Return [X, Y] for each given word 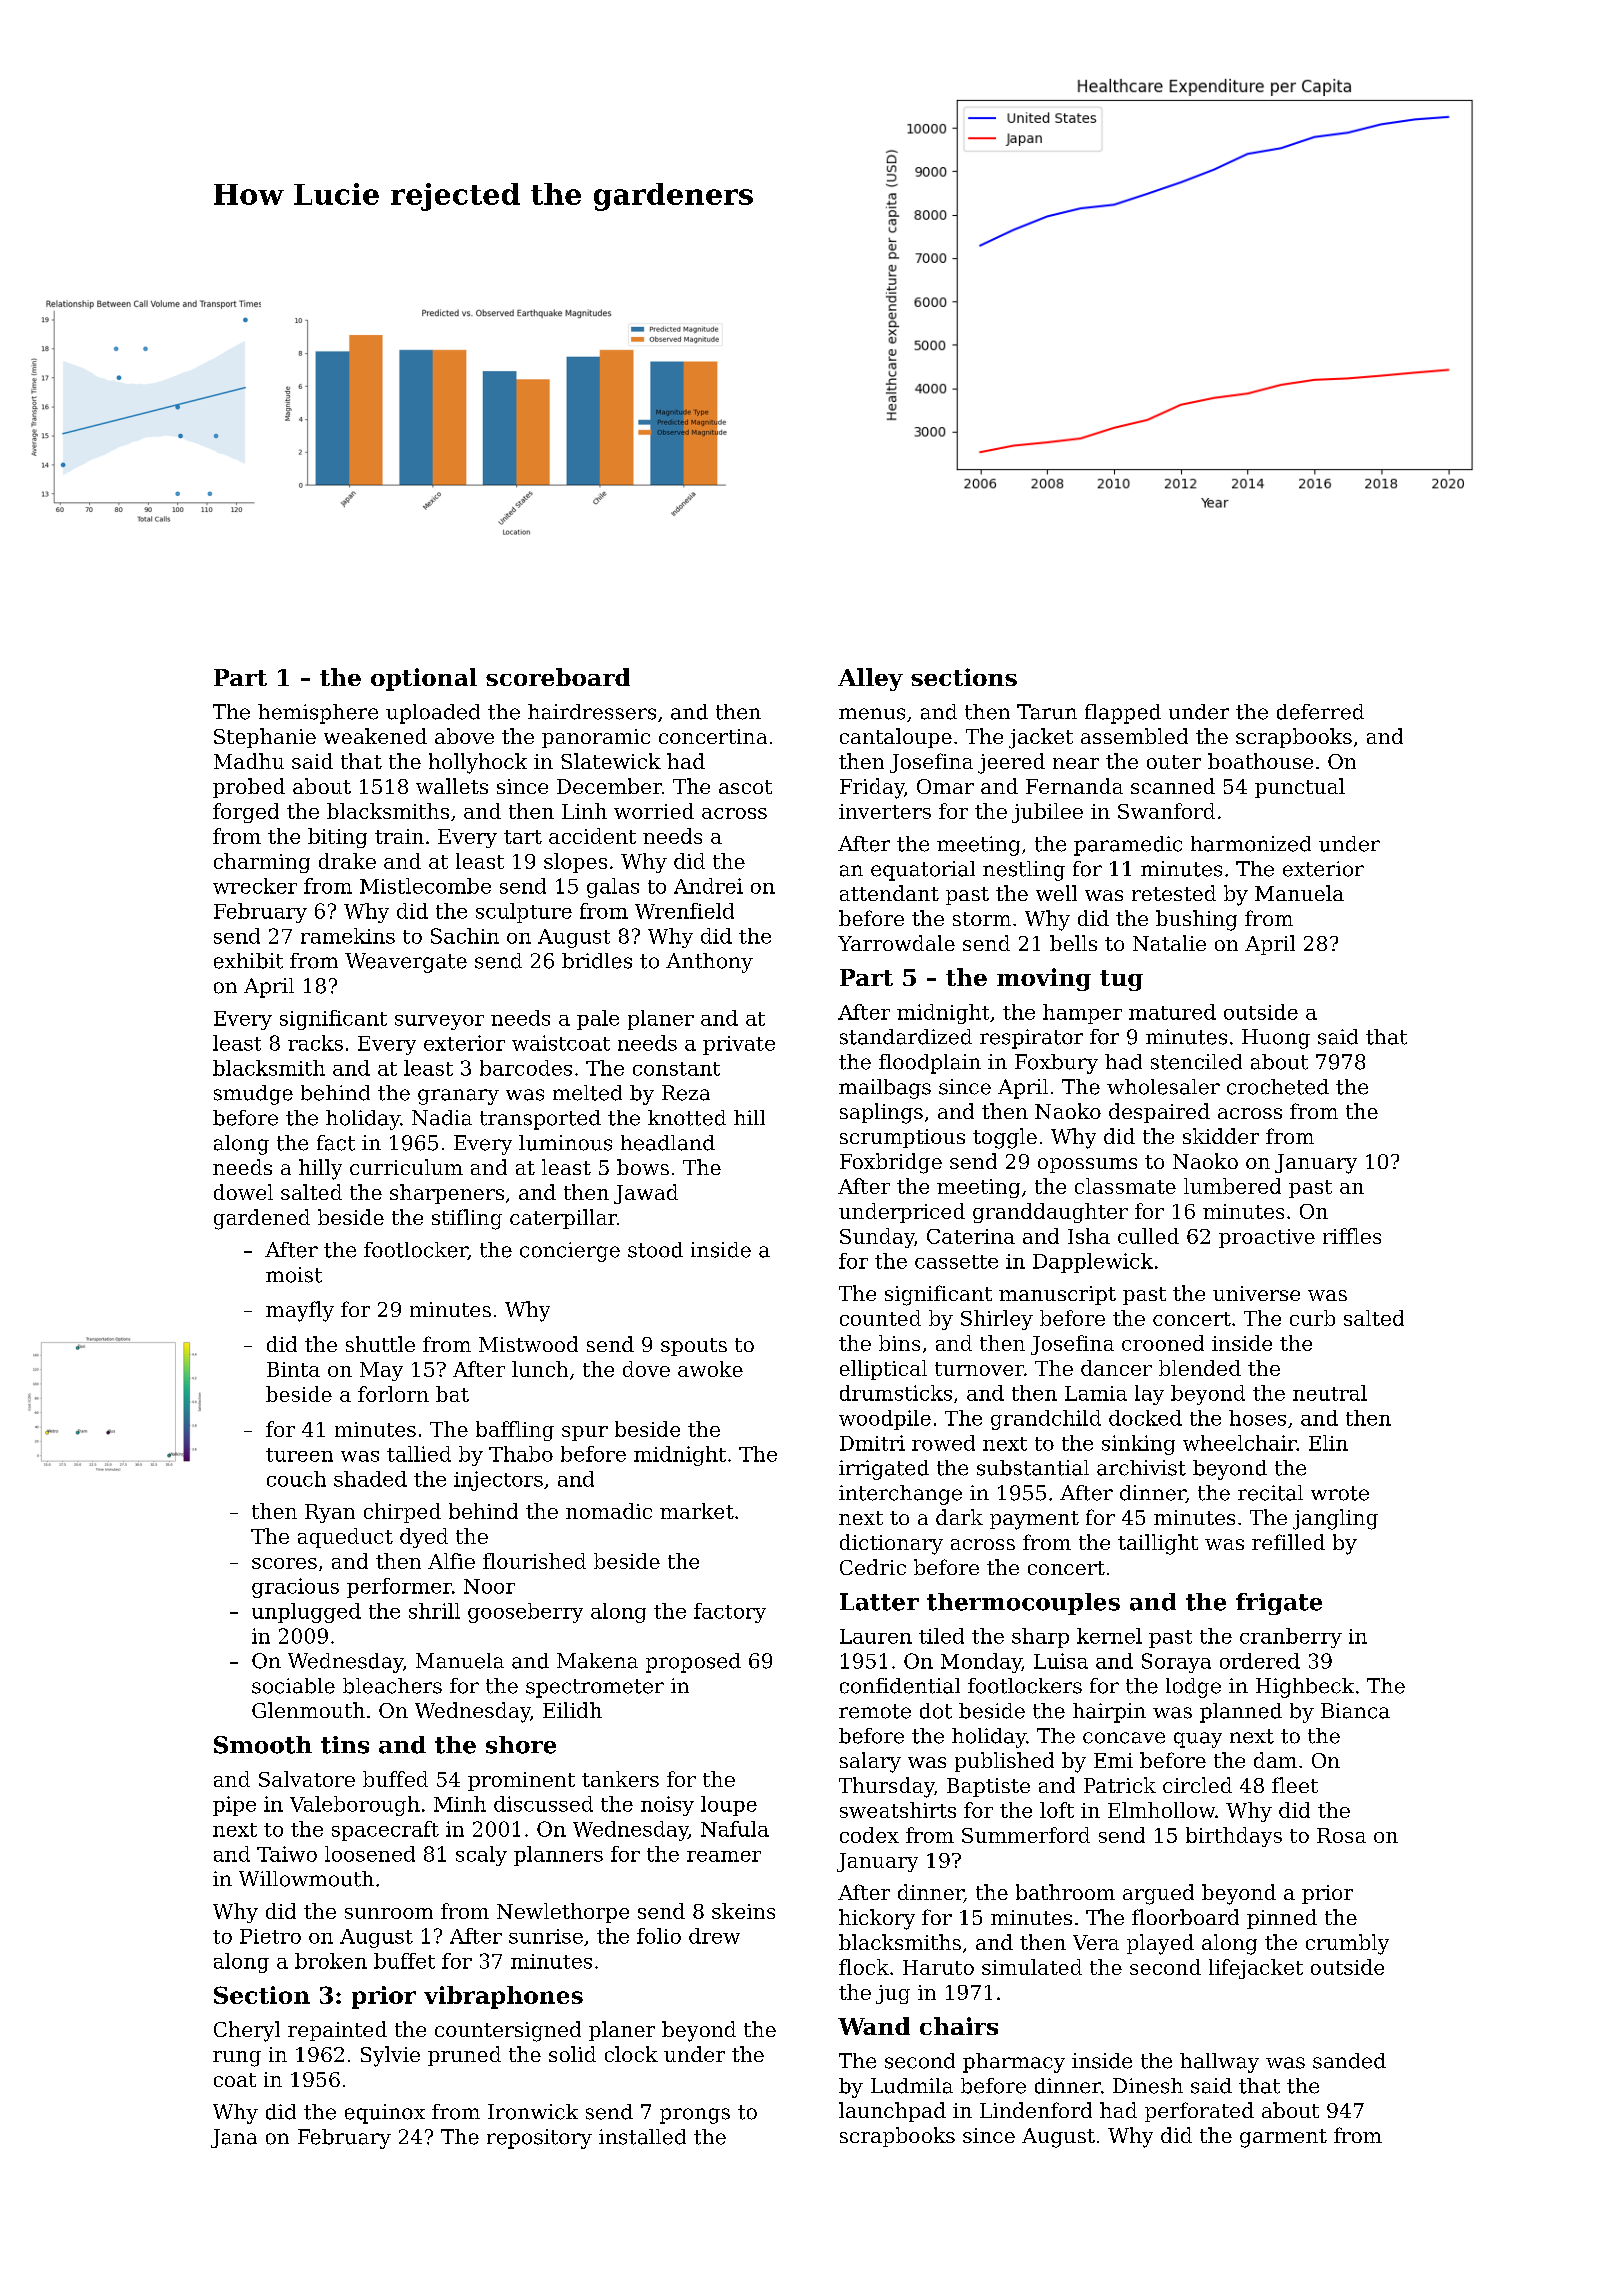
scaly [481, 1856]
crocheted [1278, 1087]
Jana [234, 2138]
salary [870, 1762]
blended [1200, 1368]
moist [294, 1275]
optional [424, 679]
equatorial [923, 871]
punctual [1300, 788]
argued [1158, 1894]
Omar [945, 786]
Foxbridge [891, 1163]
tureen [299, 1455]
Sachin [465, 936]
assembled [1134, 736]
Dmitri [872, 1443]
